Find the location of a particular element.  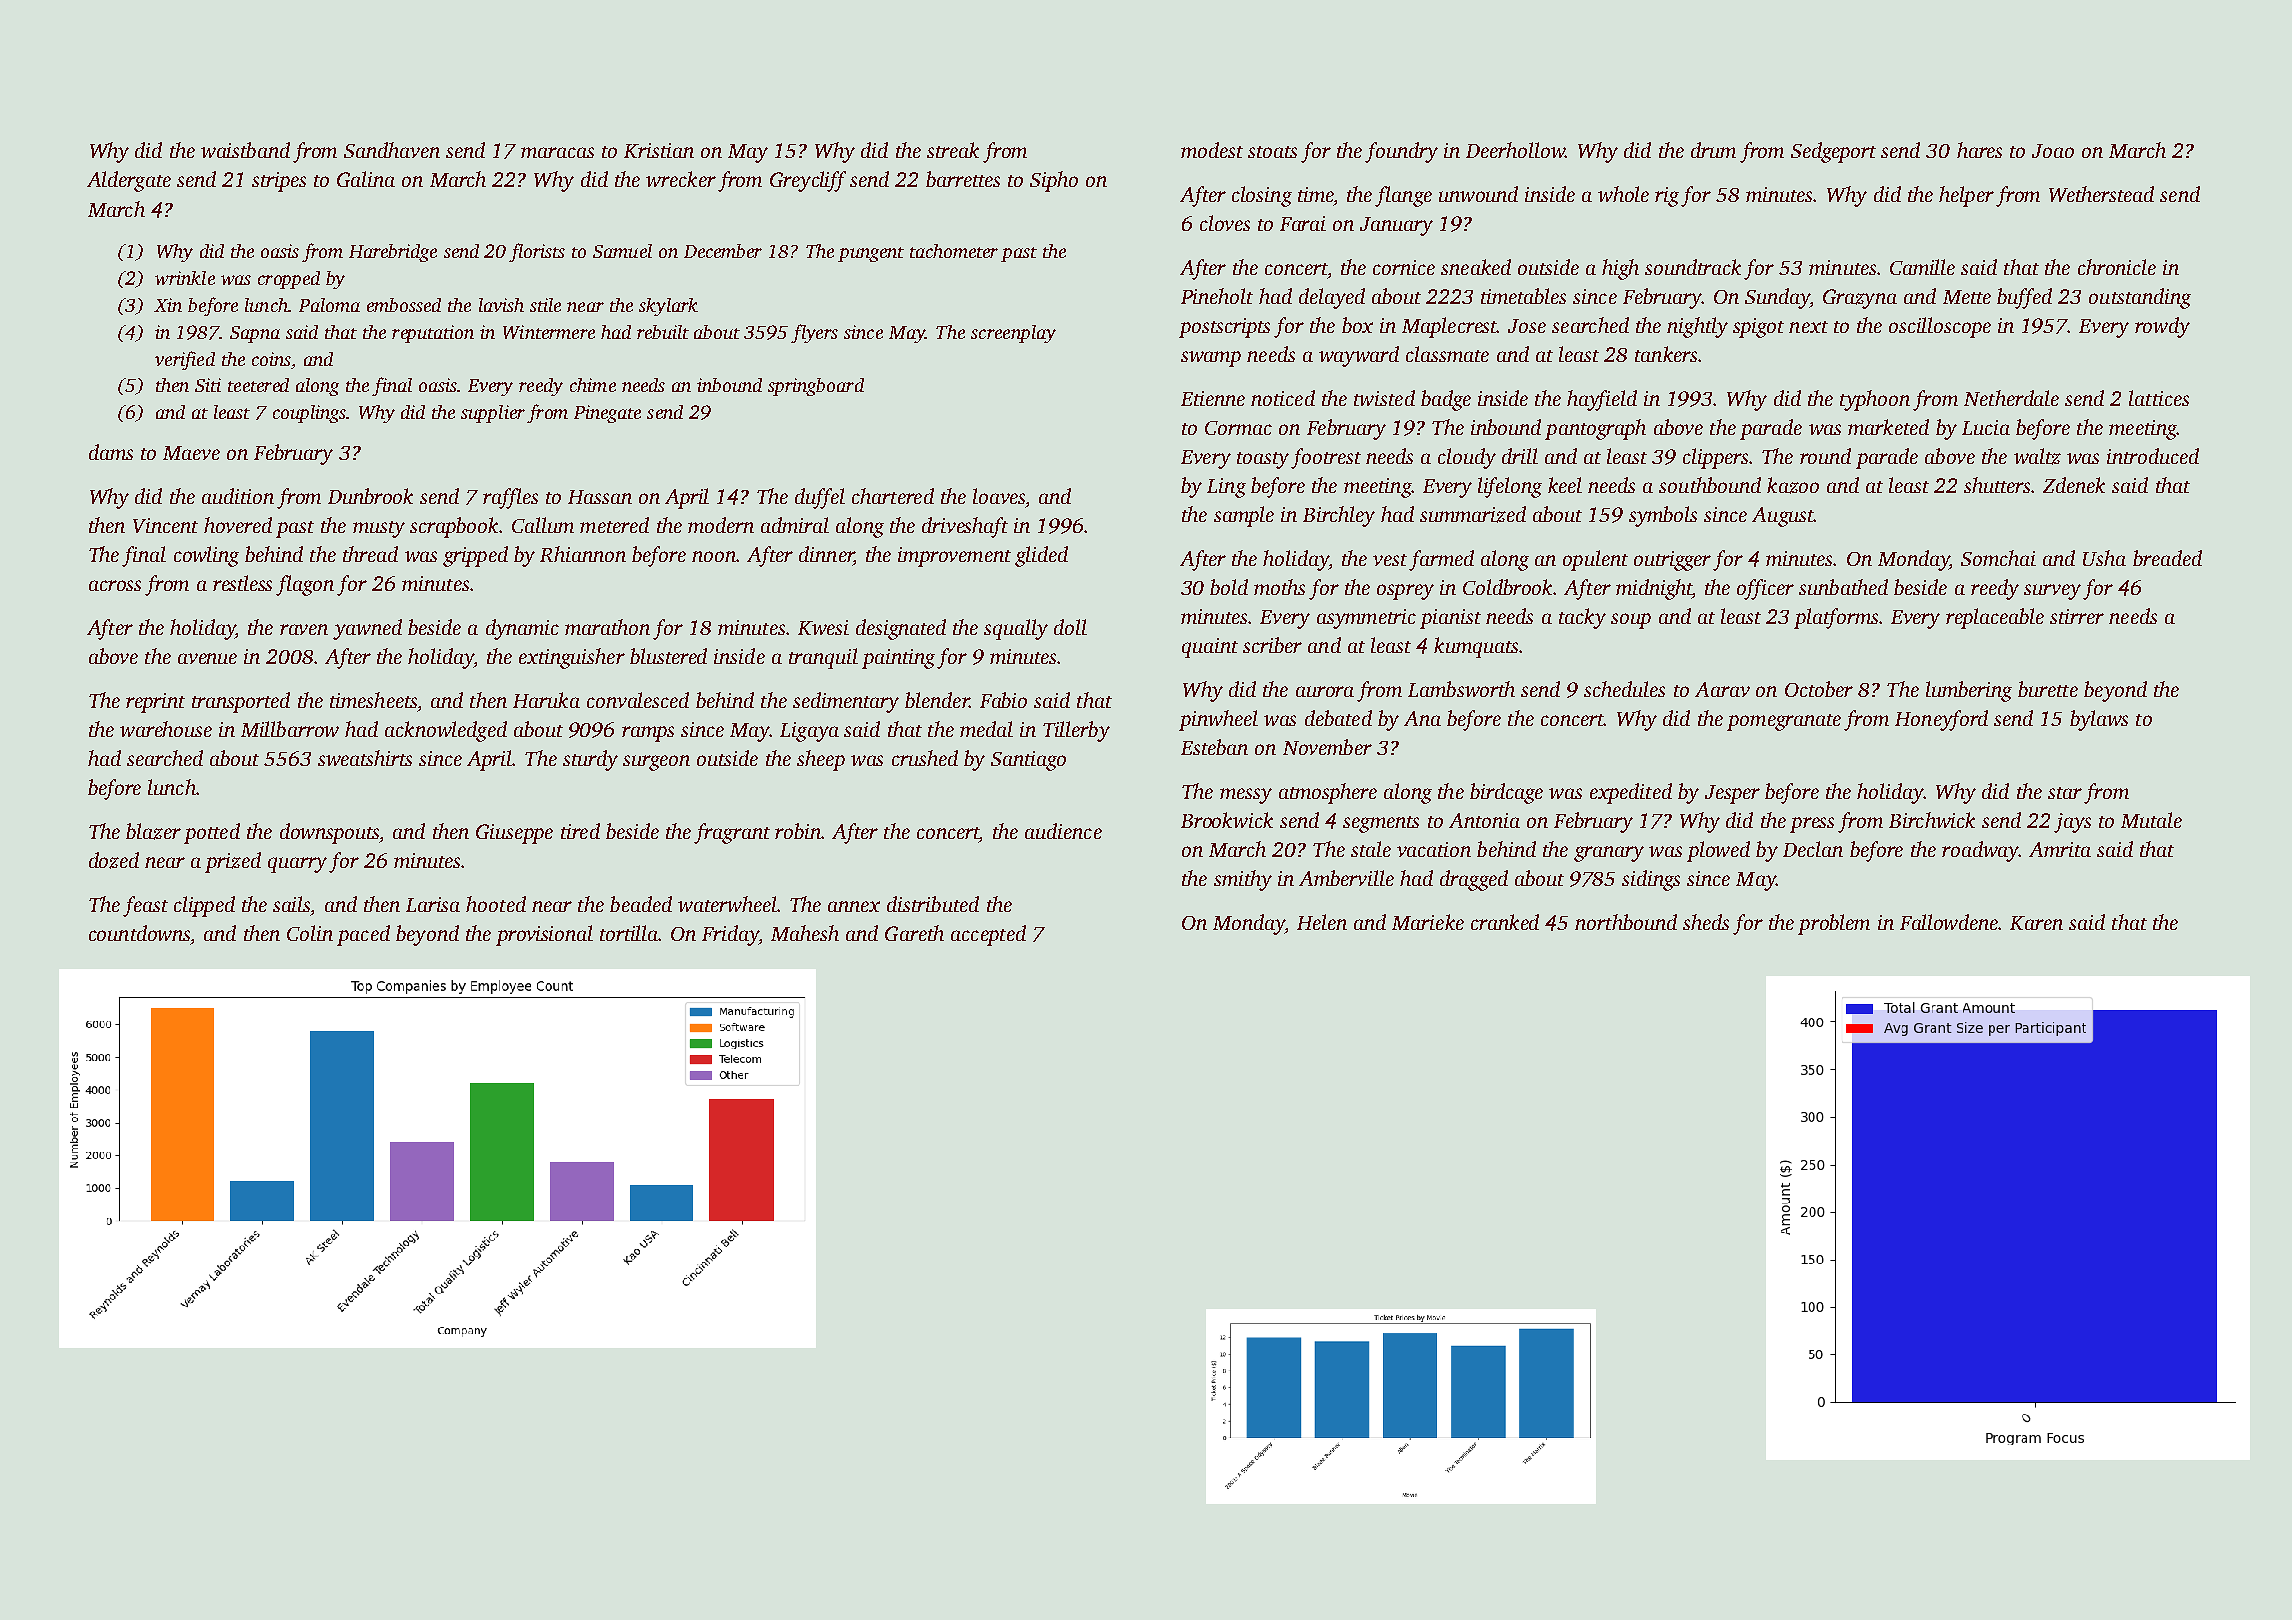

helper is located at coordinates (1966, 196).
